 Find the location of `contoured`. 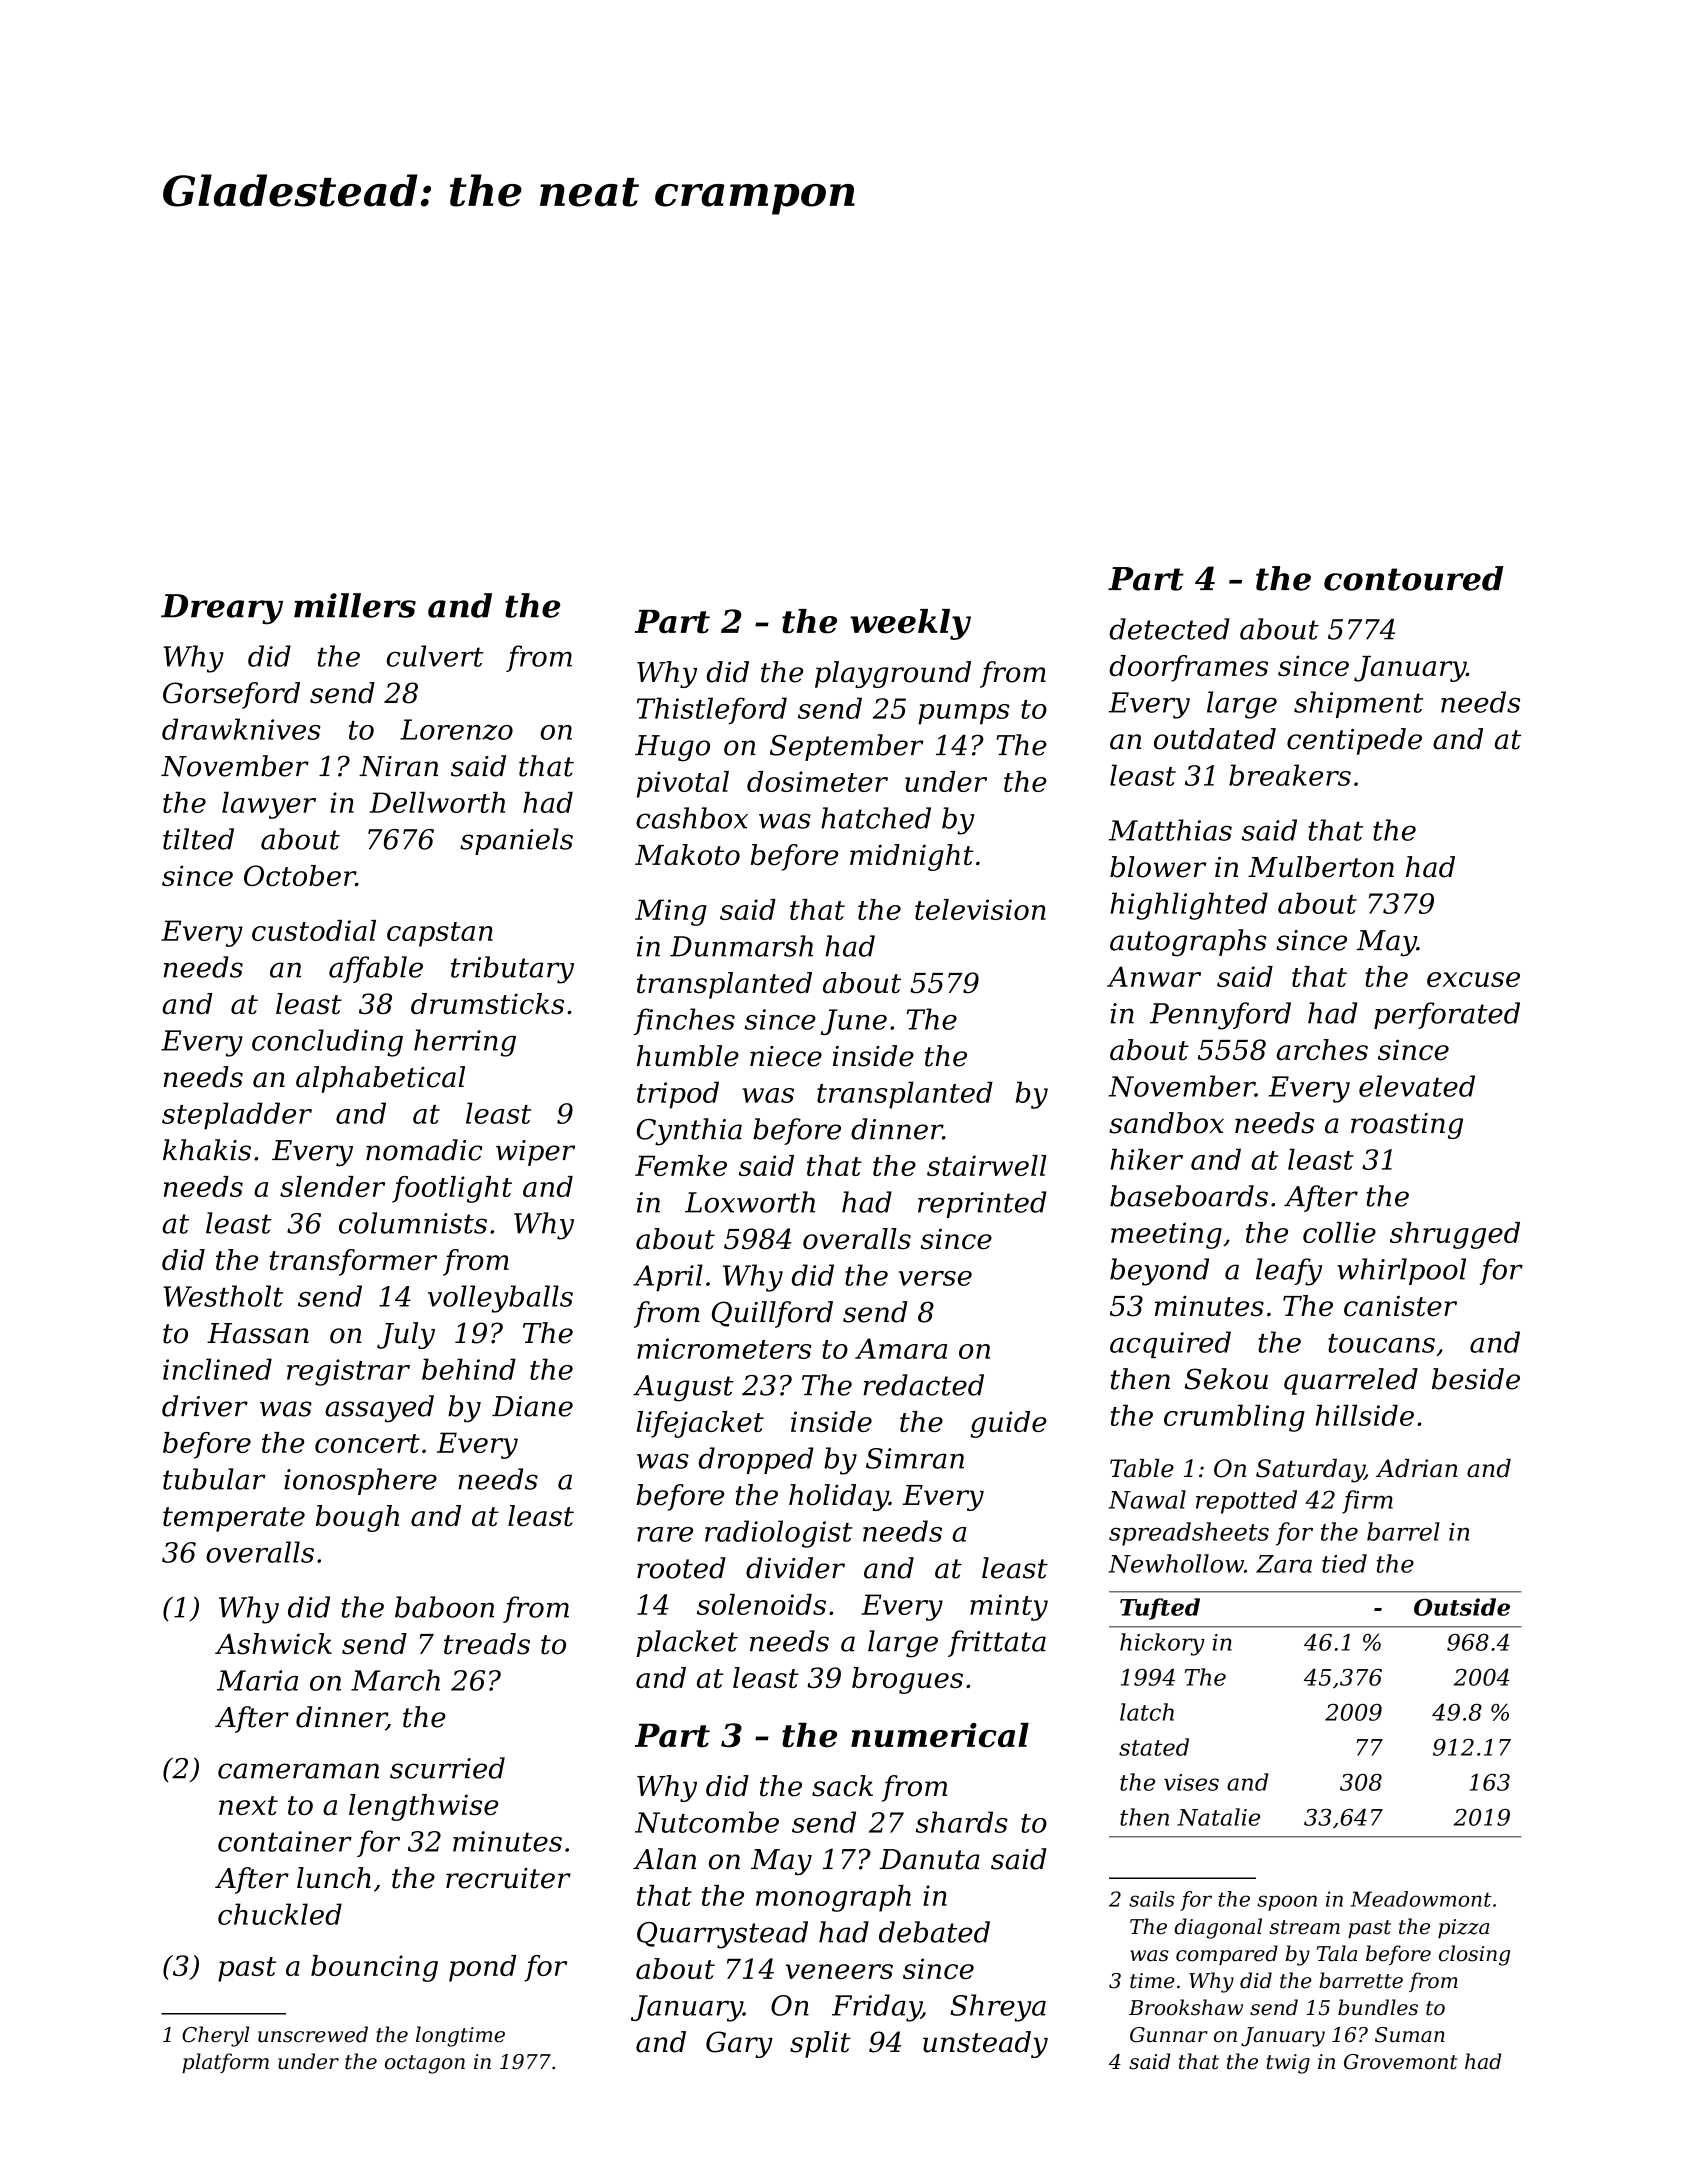

contoured is located at coordinates (1413, 578).
